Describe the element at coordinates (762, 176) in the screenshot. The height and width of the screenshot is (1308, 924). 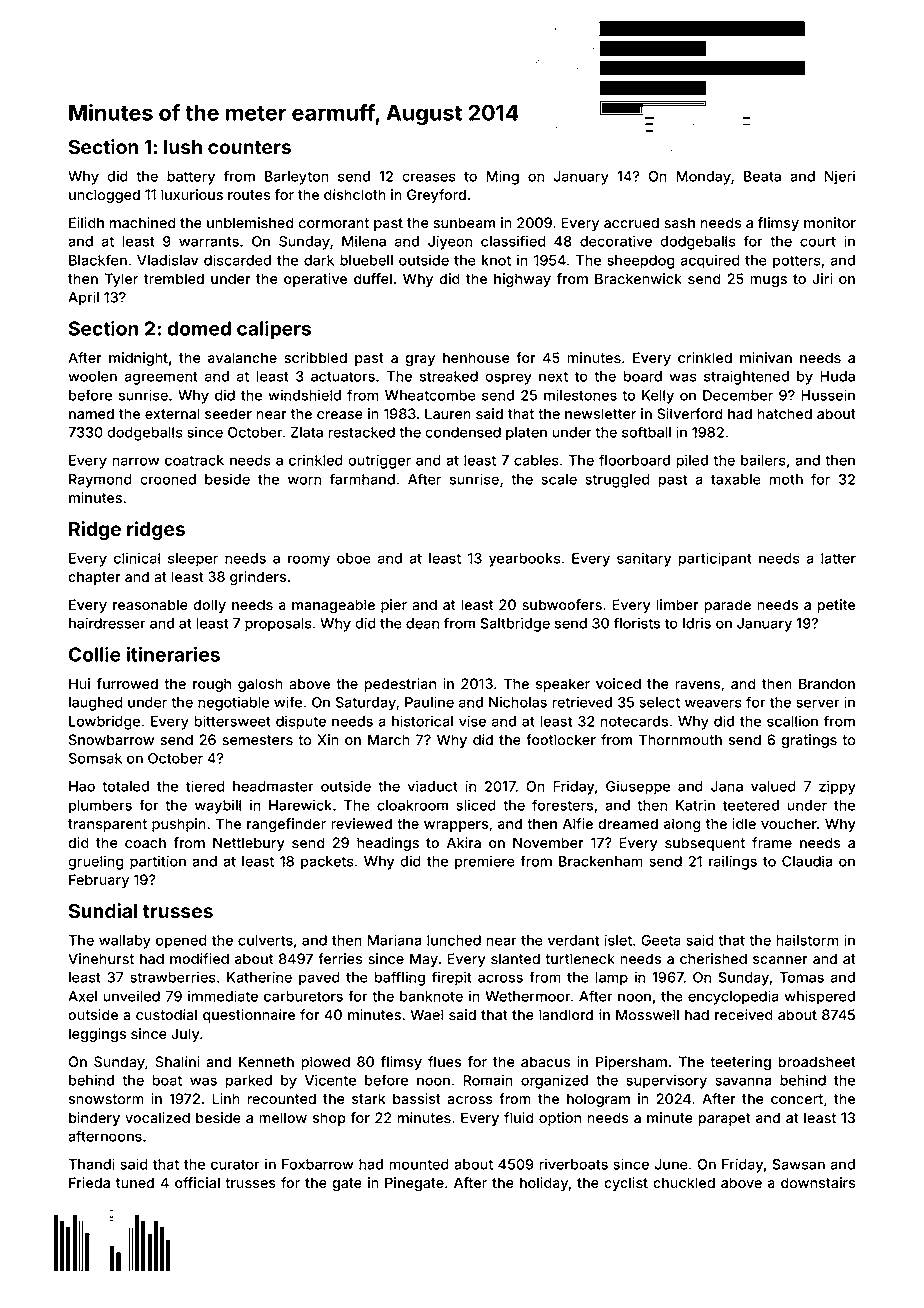
I see `Beata` at that location.
